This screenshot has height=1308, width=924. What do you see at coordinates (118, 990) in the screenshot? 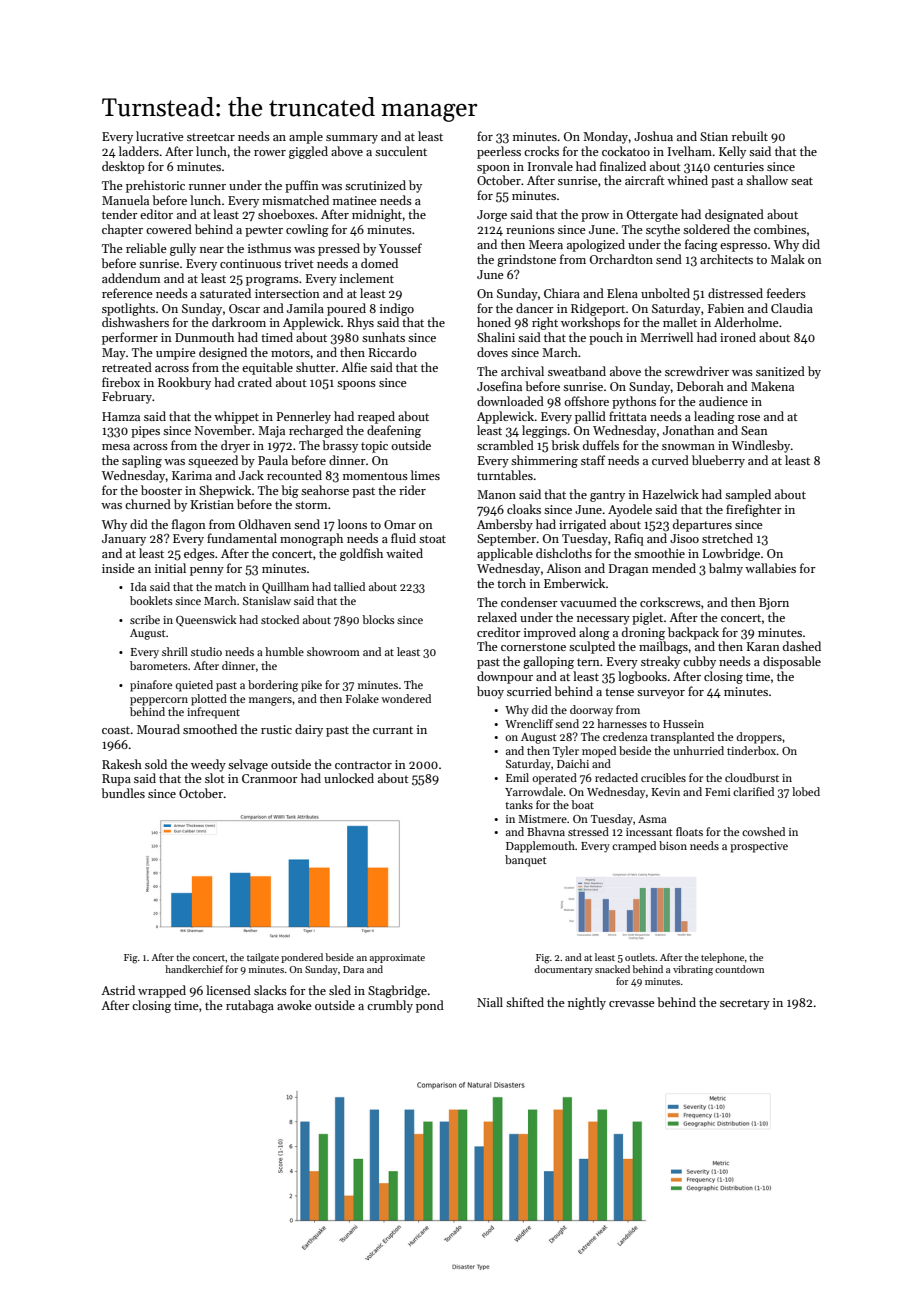
I see `Astrid` at bounding box center [118, 990].
